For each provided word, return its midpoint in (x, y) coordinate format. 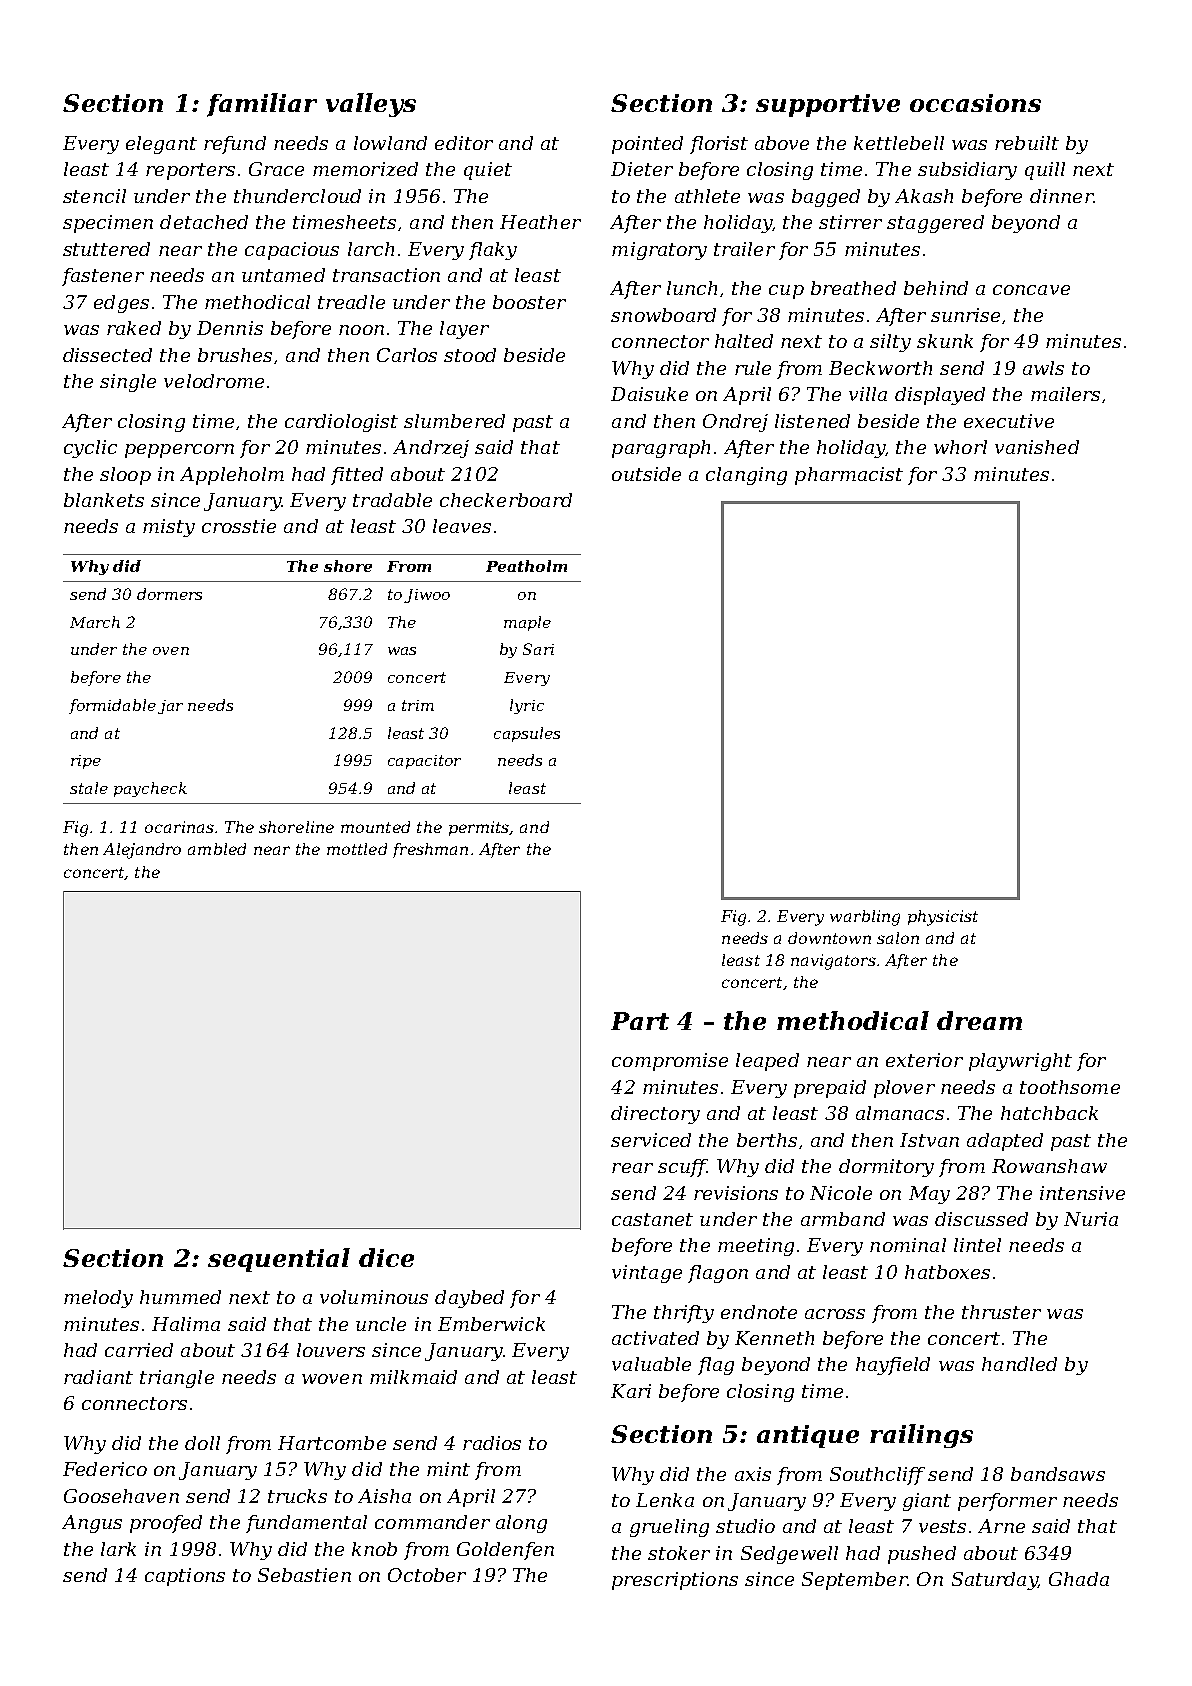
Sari (538, 649)
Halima (186, 1324)
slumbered (454, 421)
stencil (94, 196)
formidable (112, 706)
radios (492, 1443)
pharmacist (849, 476)
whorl (960, 447)
